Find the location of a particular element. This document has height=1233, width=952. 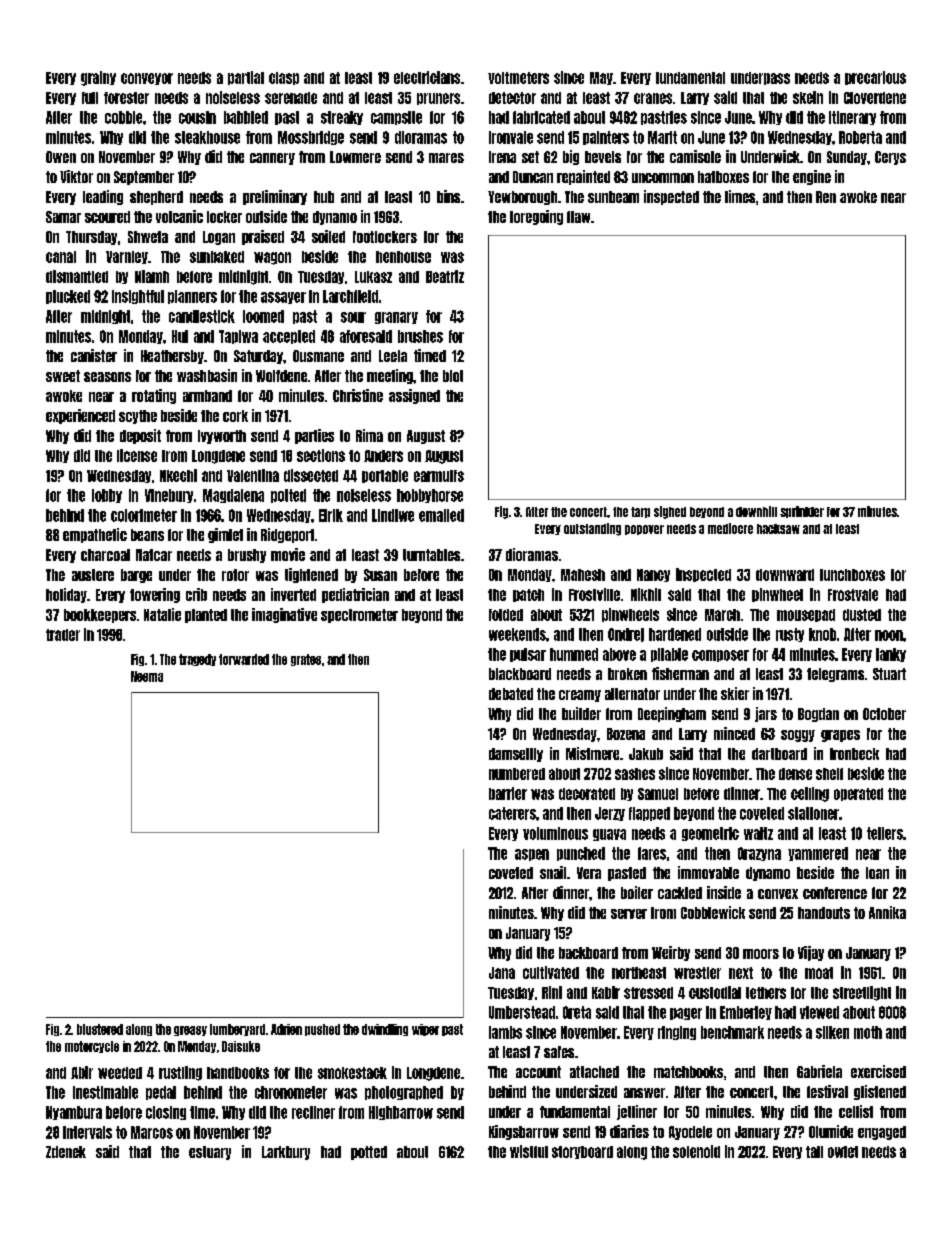

Cloverdene is located at coordinates (875, 98).
